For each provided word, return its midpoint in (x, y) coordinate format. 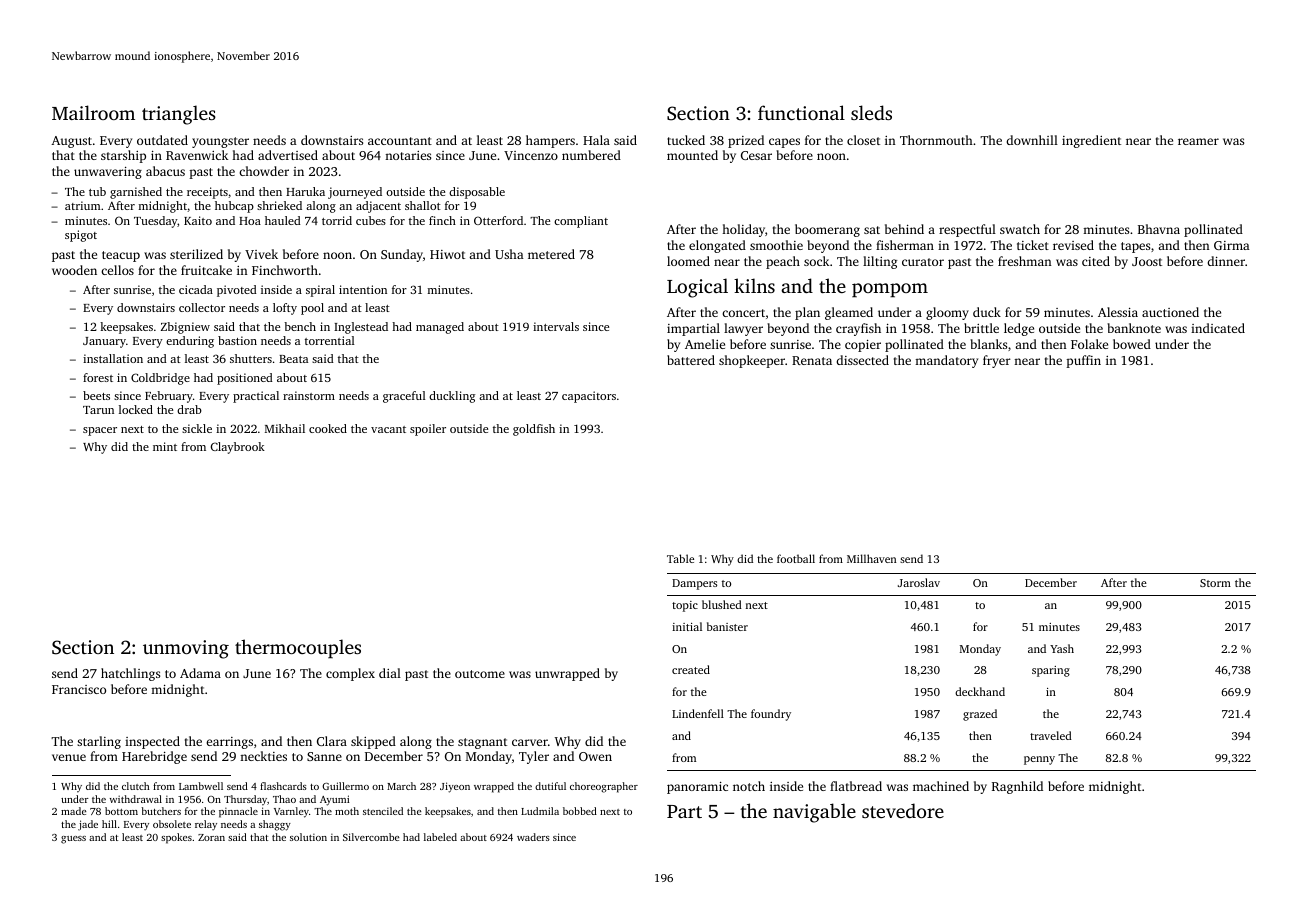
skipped (373, 742)
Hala (596, 140)
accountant (400, 141)
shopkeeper (752, 361)
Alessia (1118, 312)
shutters (251, 358)
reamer (1198, 141)
